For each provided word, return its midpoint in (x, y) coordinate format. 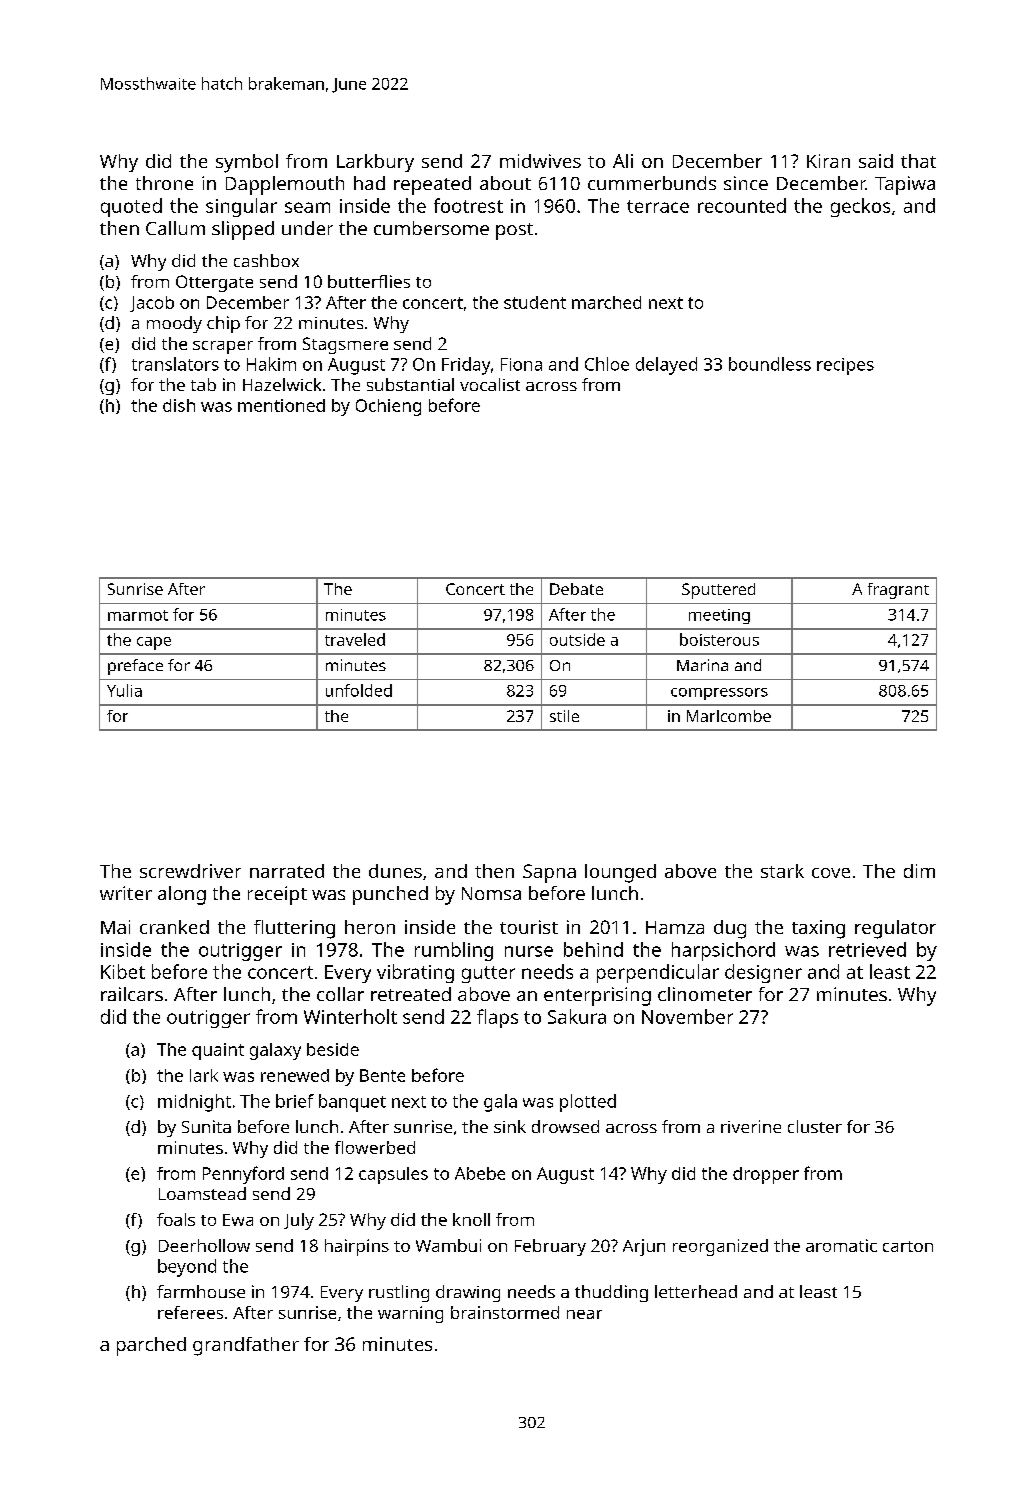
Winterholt (350, 1016)
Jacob (152, 304)
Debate (576, 589)
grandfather (246, 1346)
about (505, 183)
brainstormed (505, 1312)
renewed (295, 1075)
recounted (742, 205)
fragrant (898, 591)
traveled (355, 639)
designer (763, 973)
